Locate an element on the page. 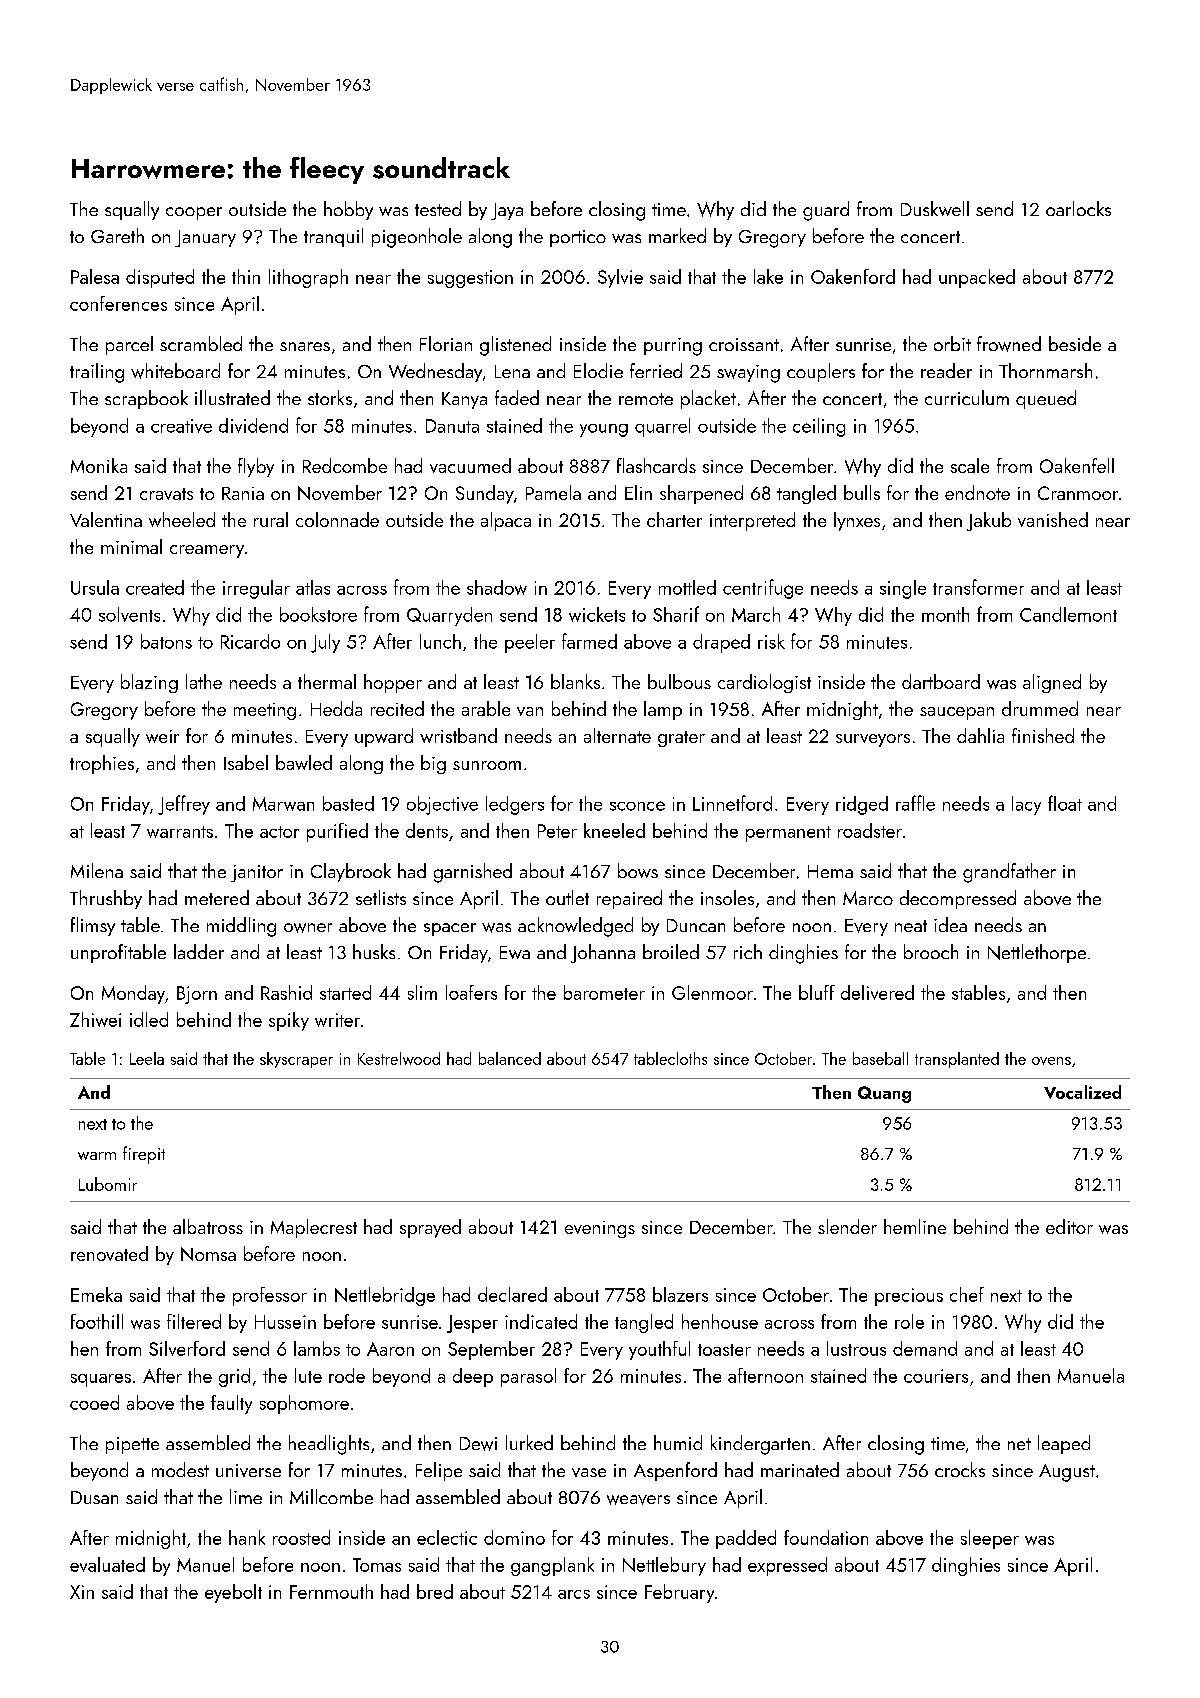 The height and width of the page is (1698, 1200). Felipe is located at coordinates (439, 1471).
